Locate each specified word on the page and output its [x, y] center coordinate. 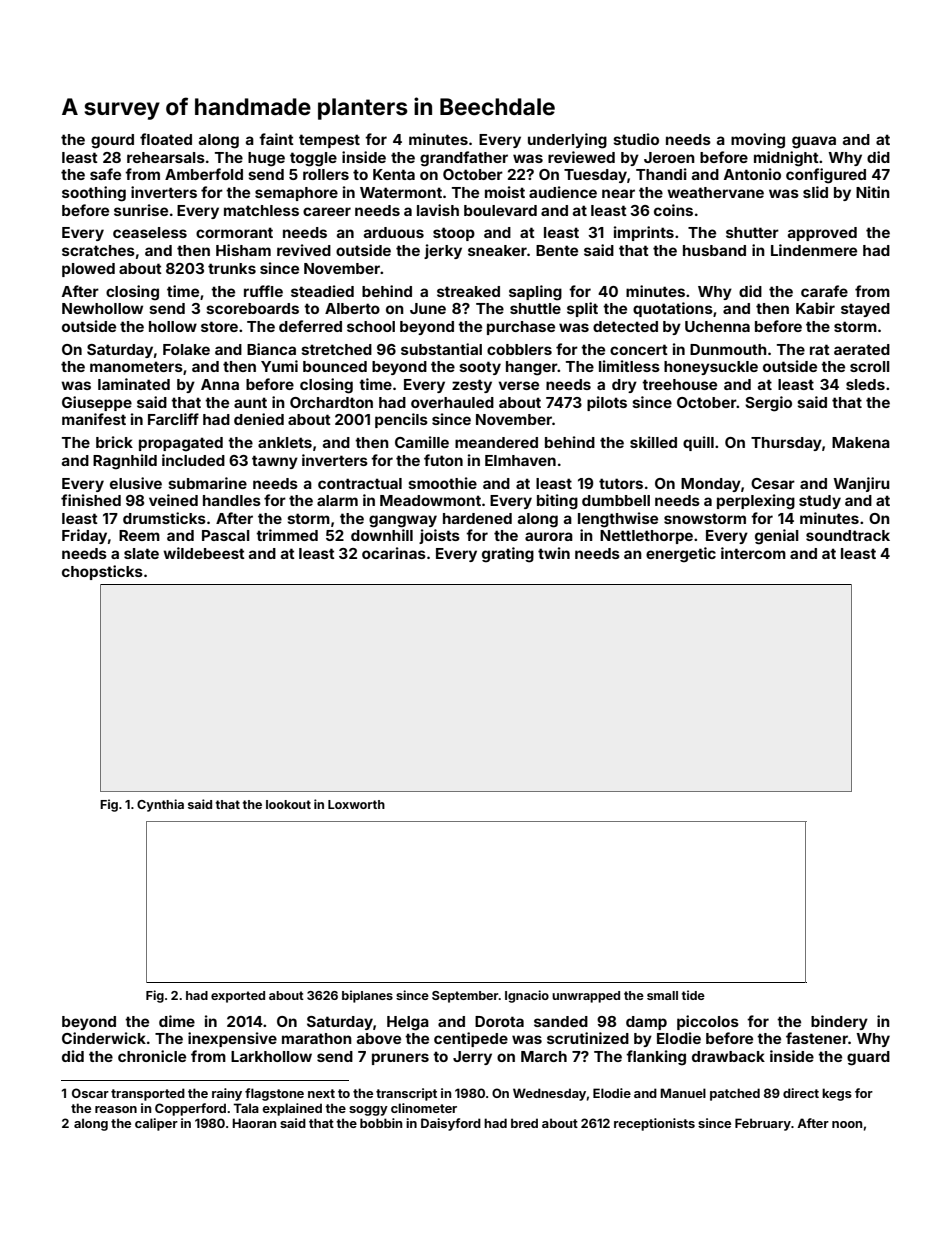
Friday [84, 536]
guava [814, 142]
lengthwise [618, 520]
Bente [557, 250]
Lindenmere [814, 250]
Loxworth [356, 804]
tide [693, 995]
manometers [136, 366]
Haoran [254, 1123]
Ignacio [527, 996]
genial [777, 537]
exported [238, 997]
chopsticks [102, 572]
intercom [753, 553]
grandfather [464, 159]
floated [166, 139]
